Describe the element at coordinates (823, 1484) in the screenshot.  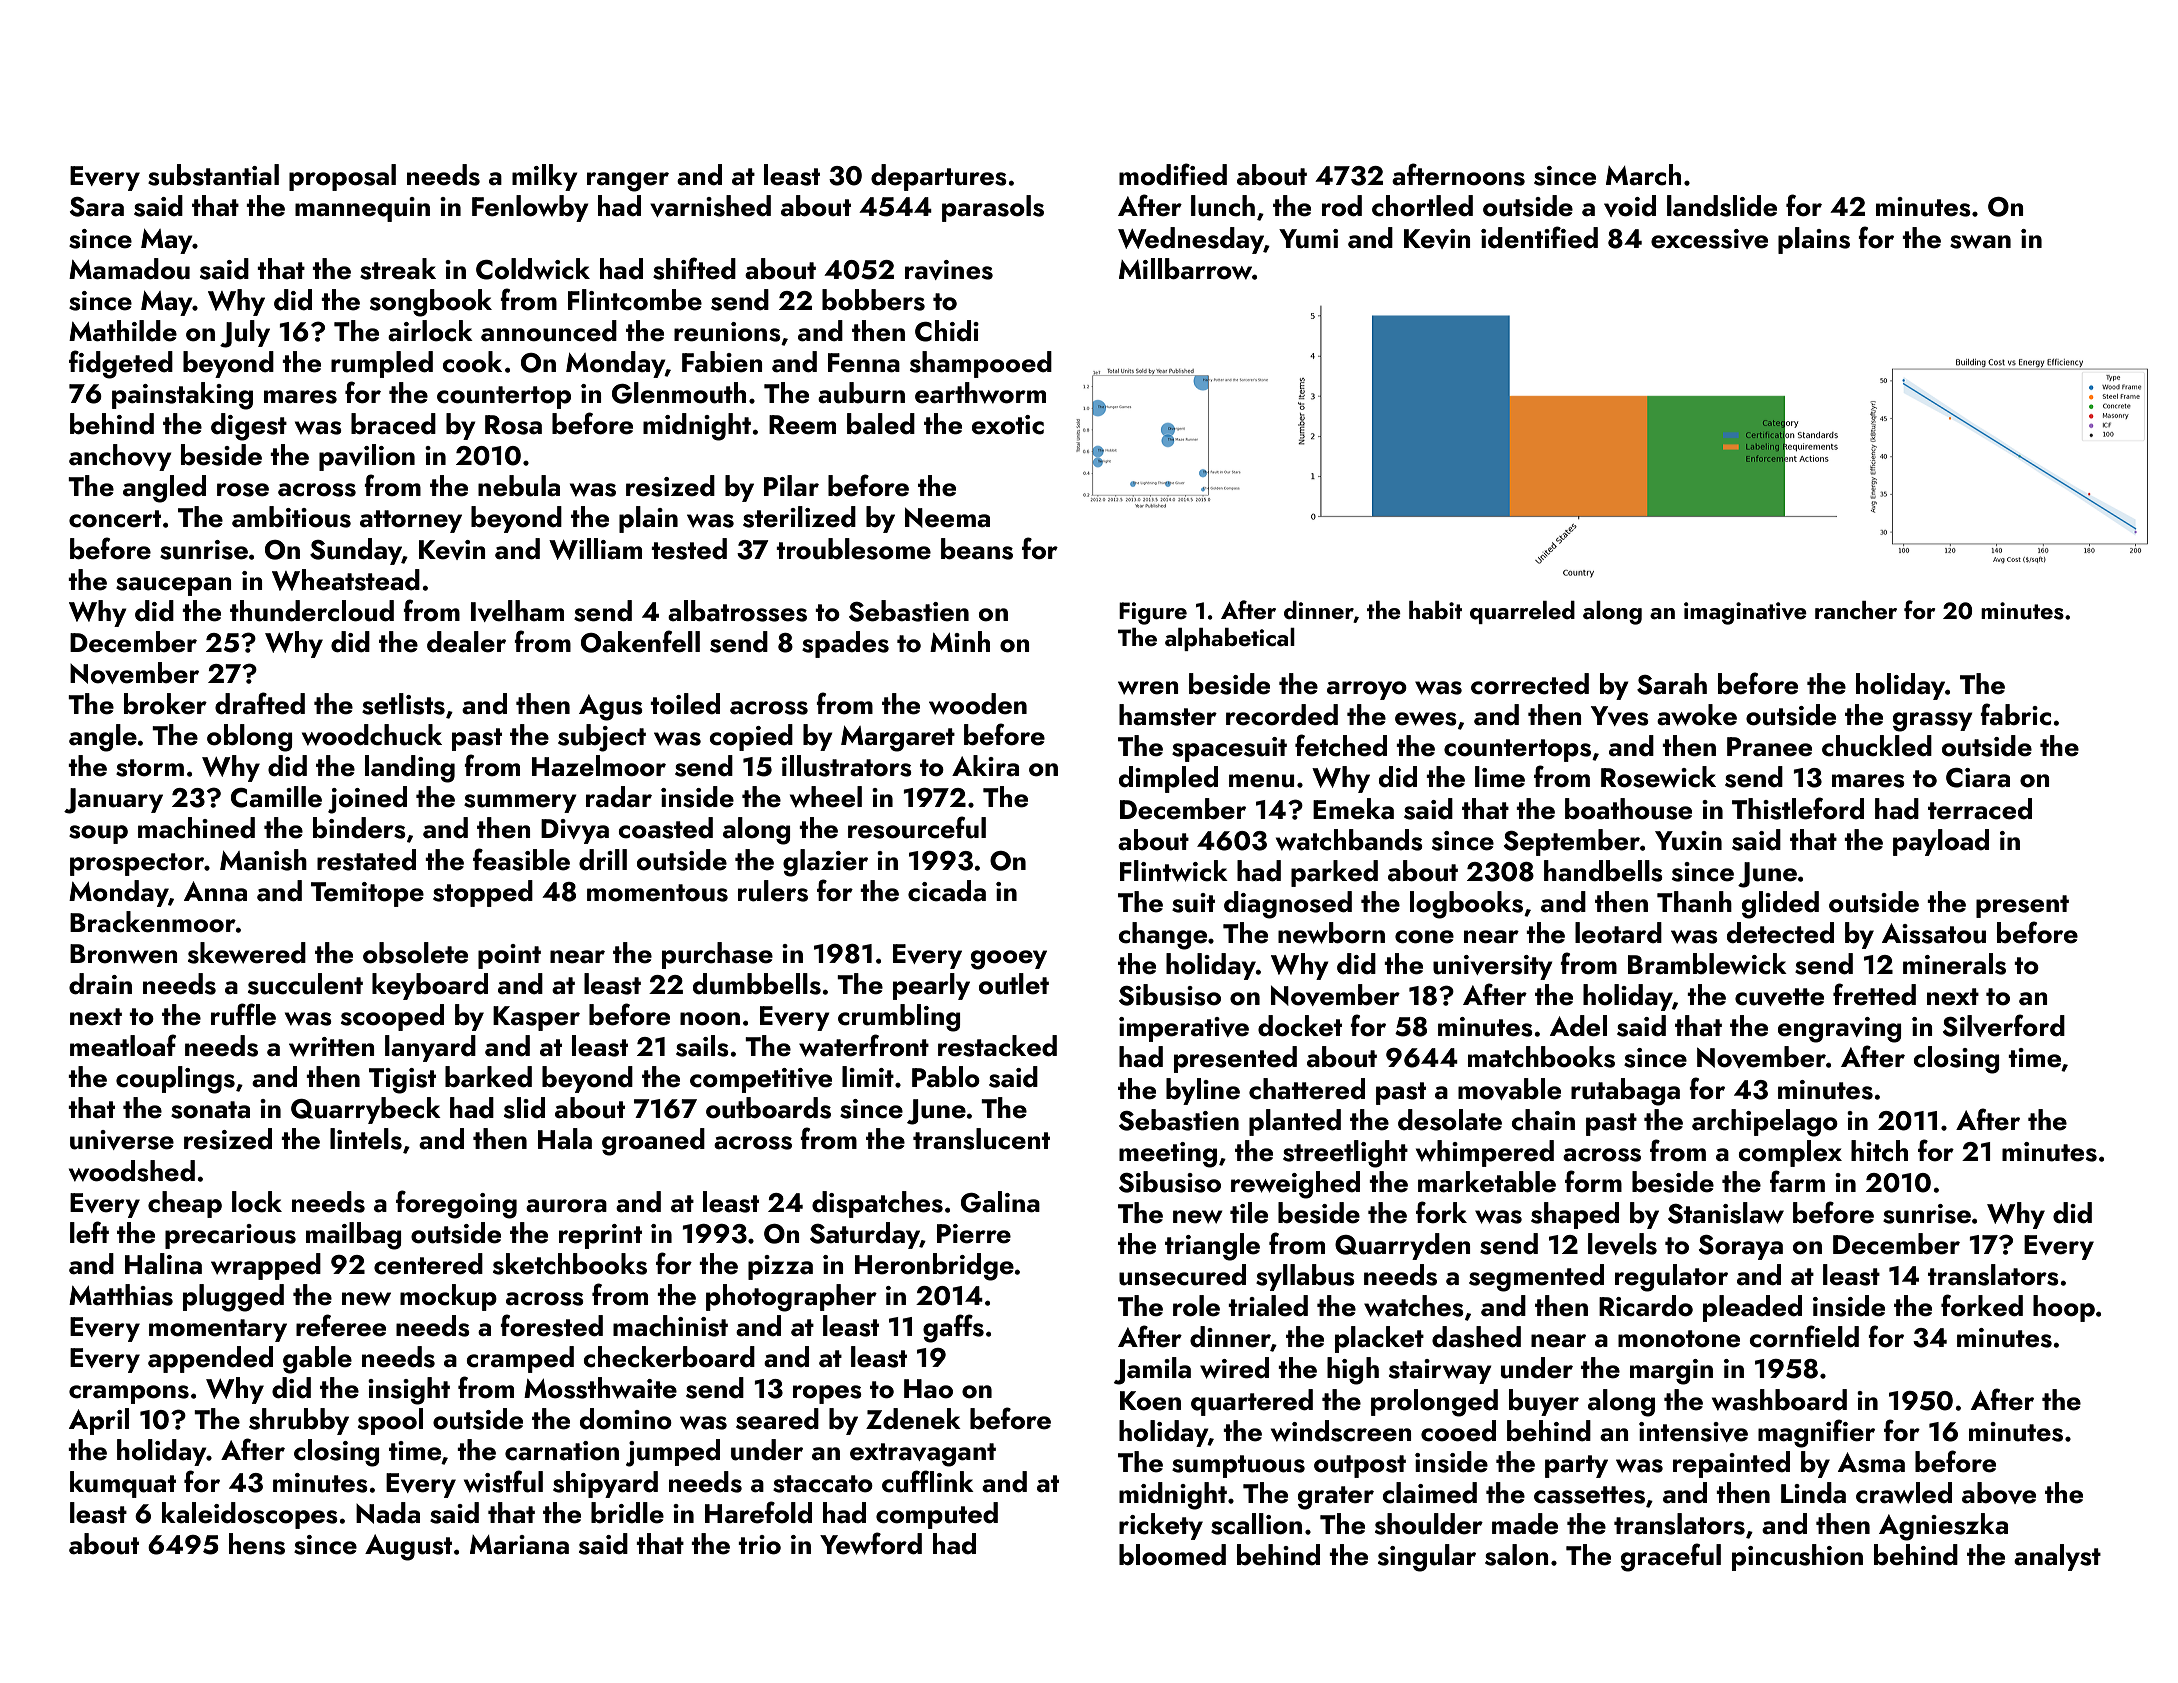
I see `staccato` at that location.
